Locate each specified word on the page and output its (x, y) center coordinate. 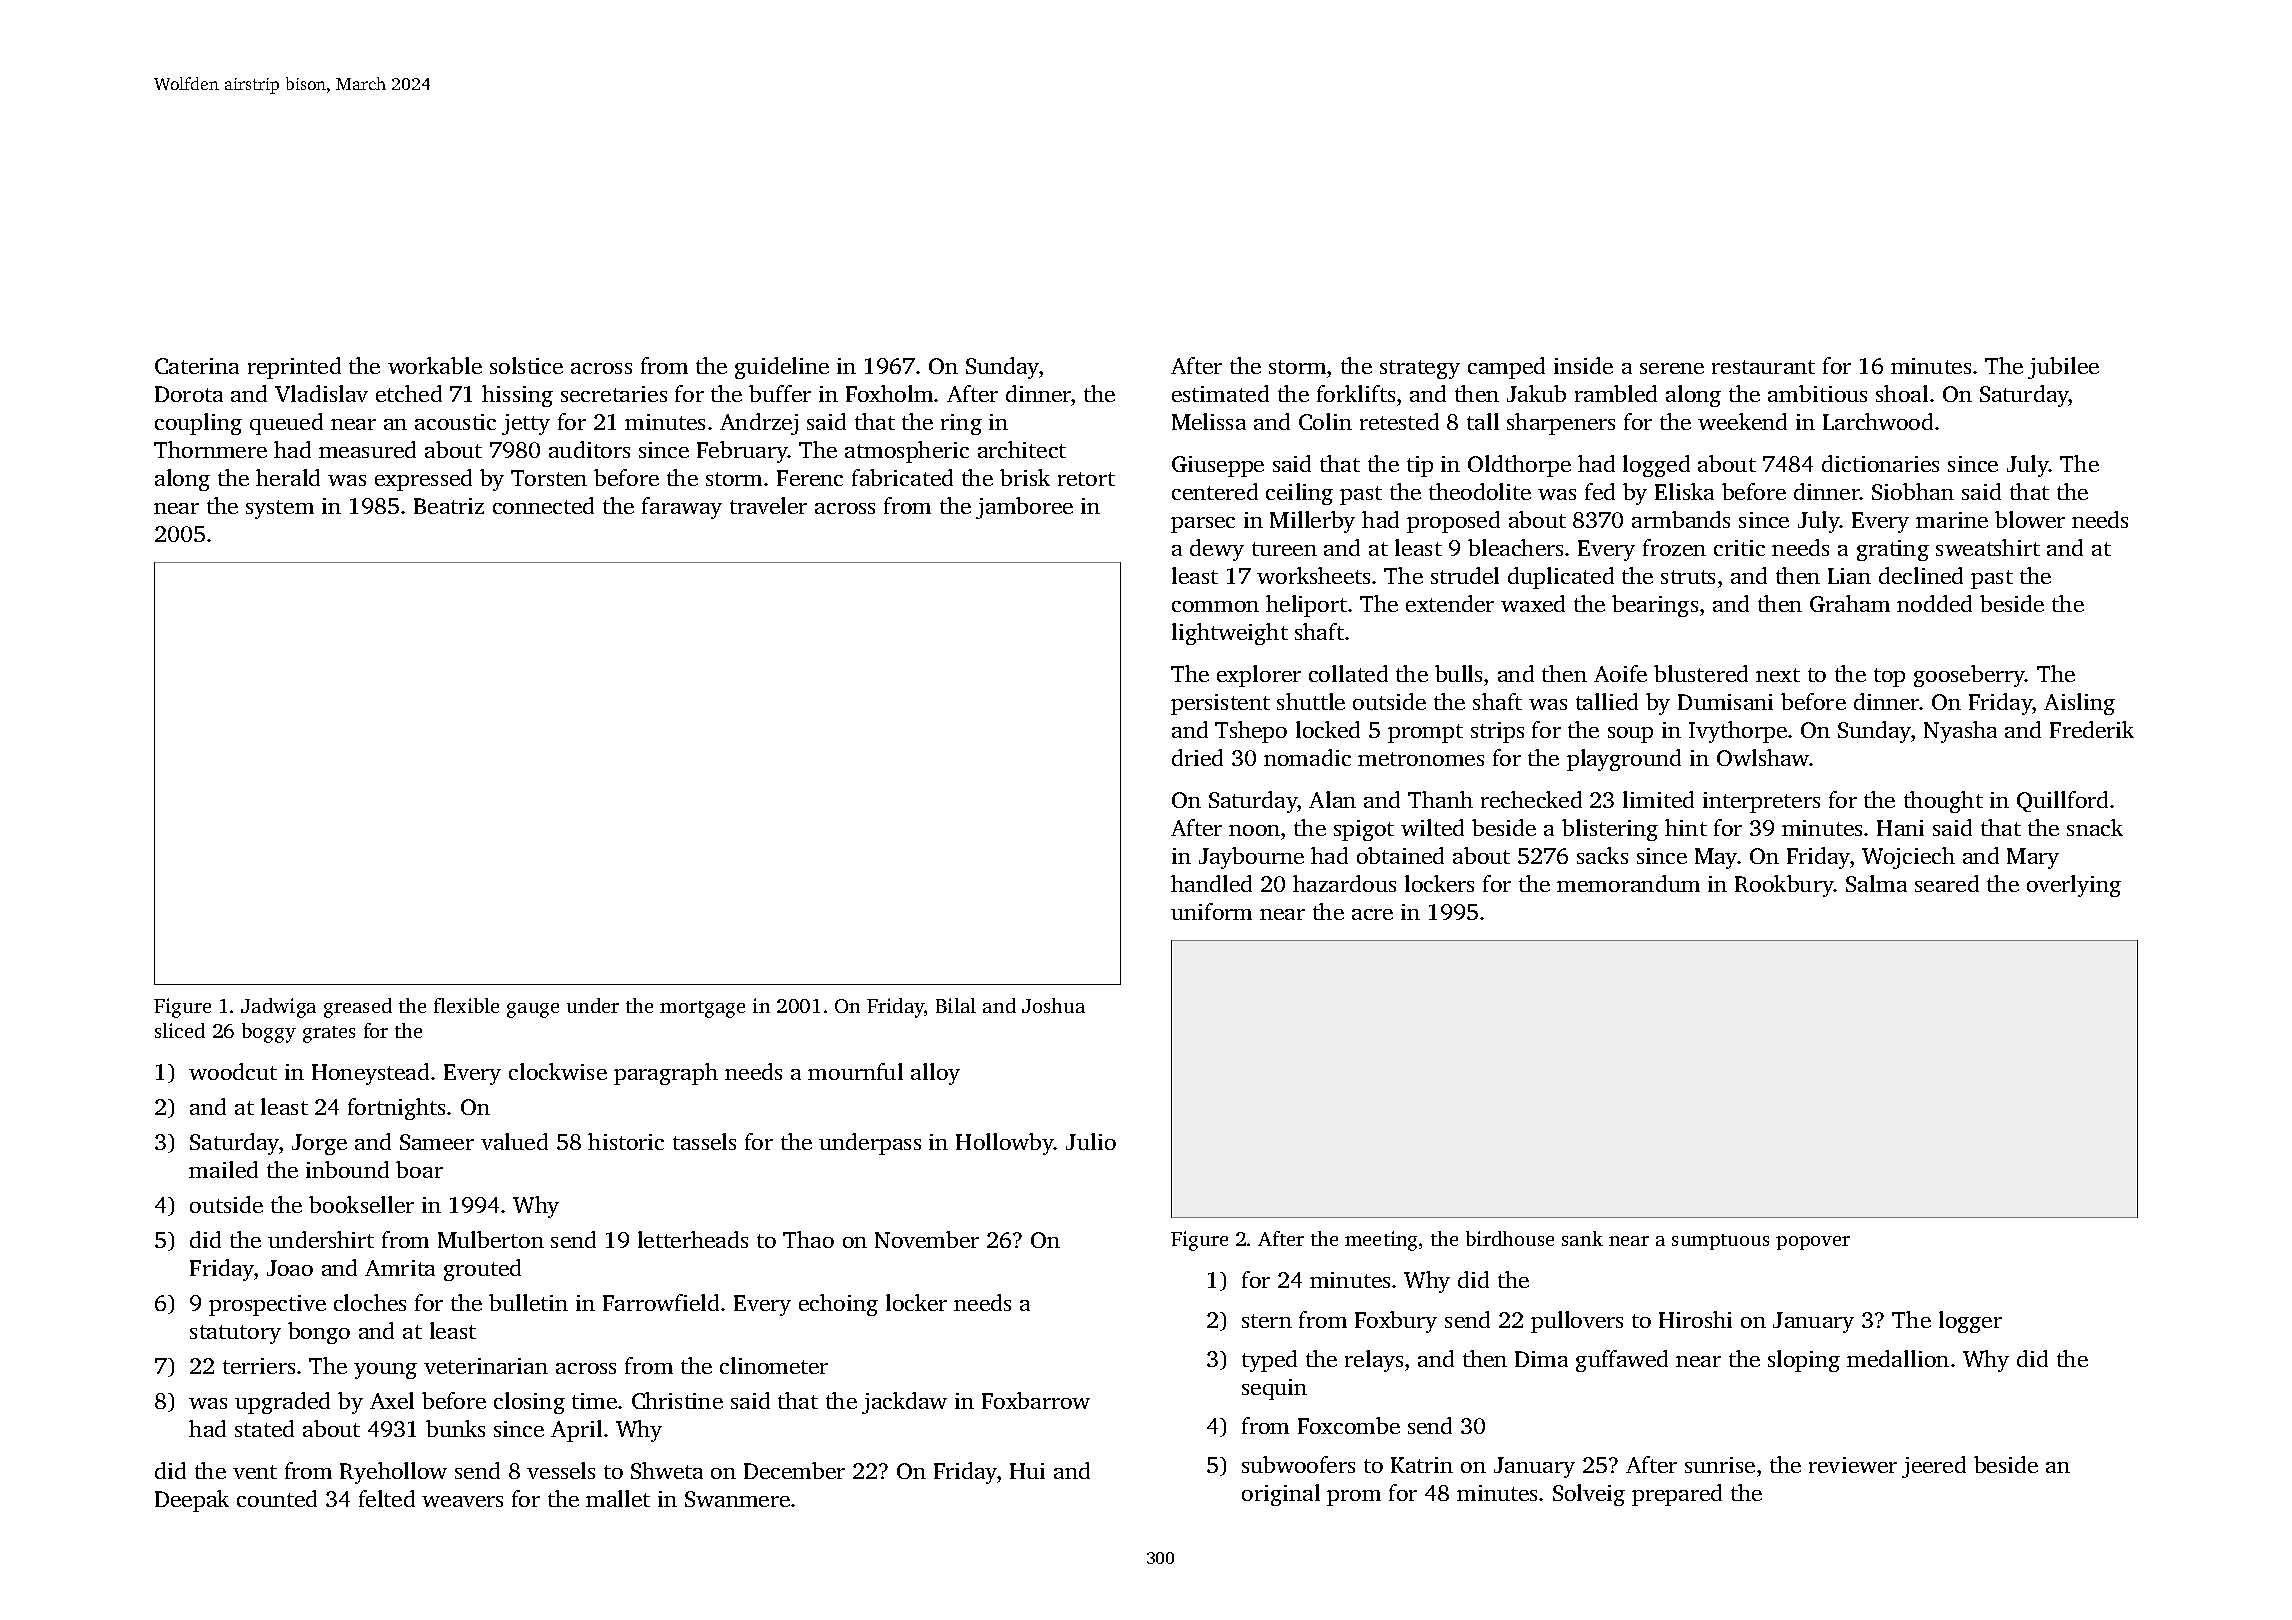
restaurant (1763, 367)
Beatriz (449, 506)
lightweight (1230, 634)
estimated (1220, 393)
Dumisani (1725, 702)
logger (1970, 1322)
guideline (782, 368)
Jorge (319, 1144)
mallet (618, 1498)
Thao (808, 1239)
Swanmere (737, 1499)
